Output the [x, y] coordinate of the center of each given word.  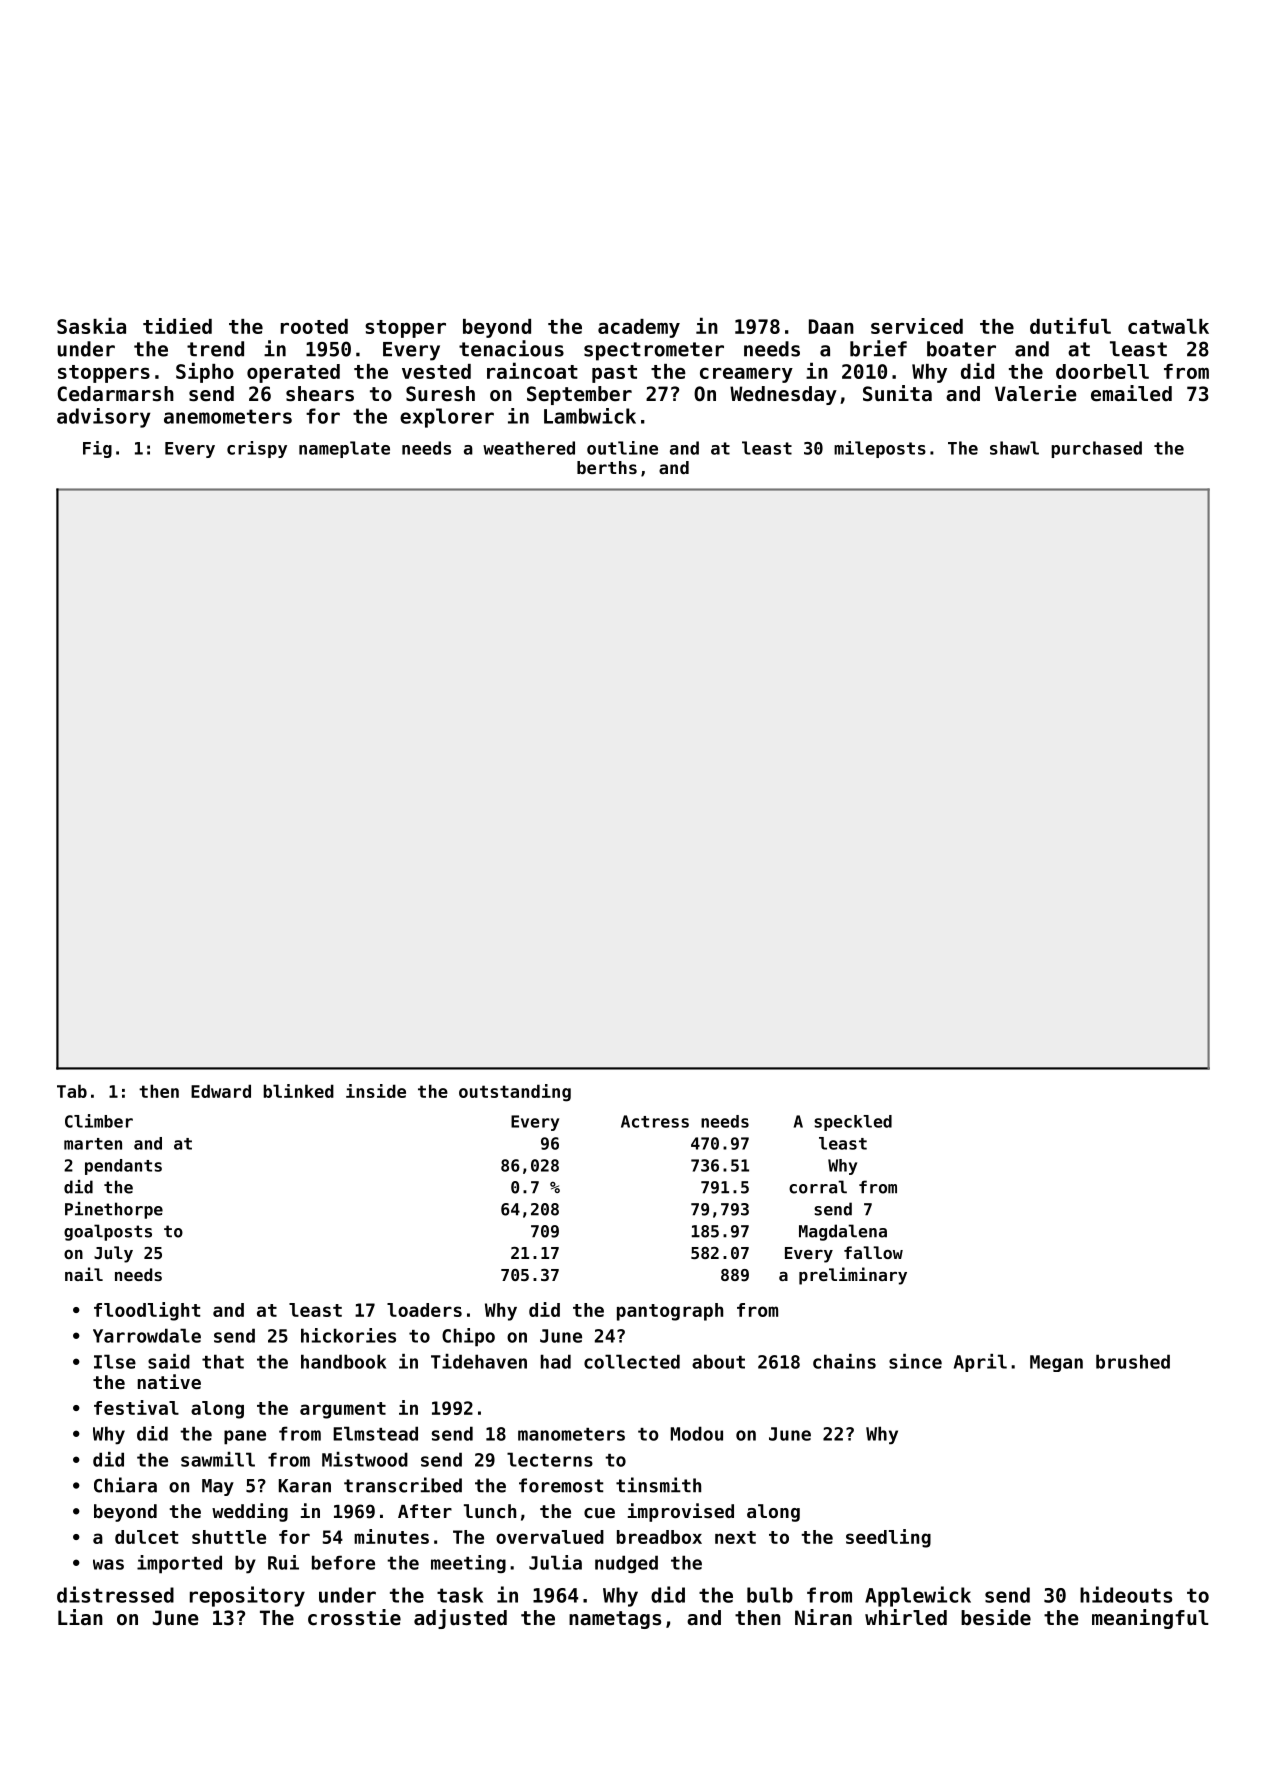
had [556, 1361]
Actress [655, 1121]
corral [818, 1187]
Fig [97, 449]
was [108, 1564]
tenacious [511, 348]
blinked [298, 1091]
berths [607, 467]
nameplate [344, 449]
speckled [853, 1123]
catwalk [1168, 326]
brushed [1133, 1361]
